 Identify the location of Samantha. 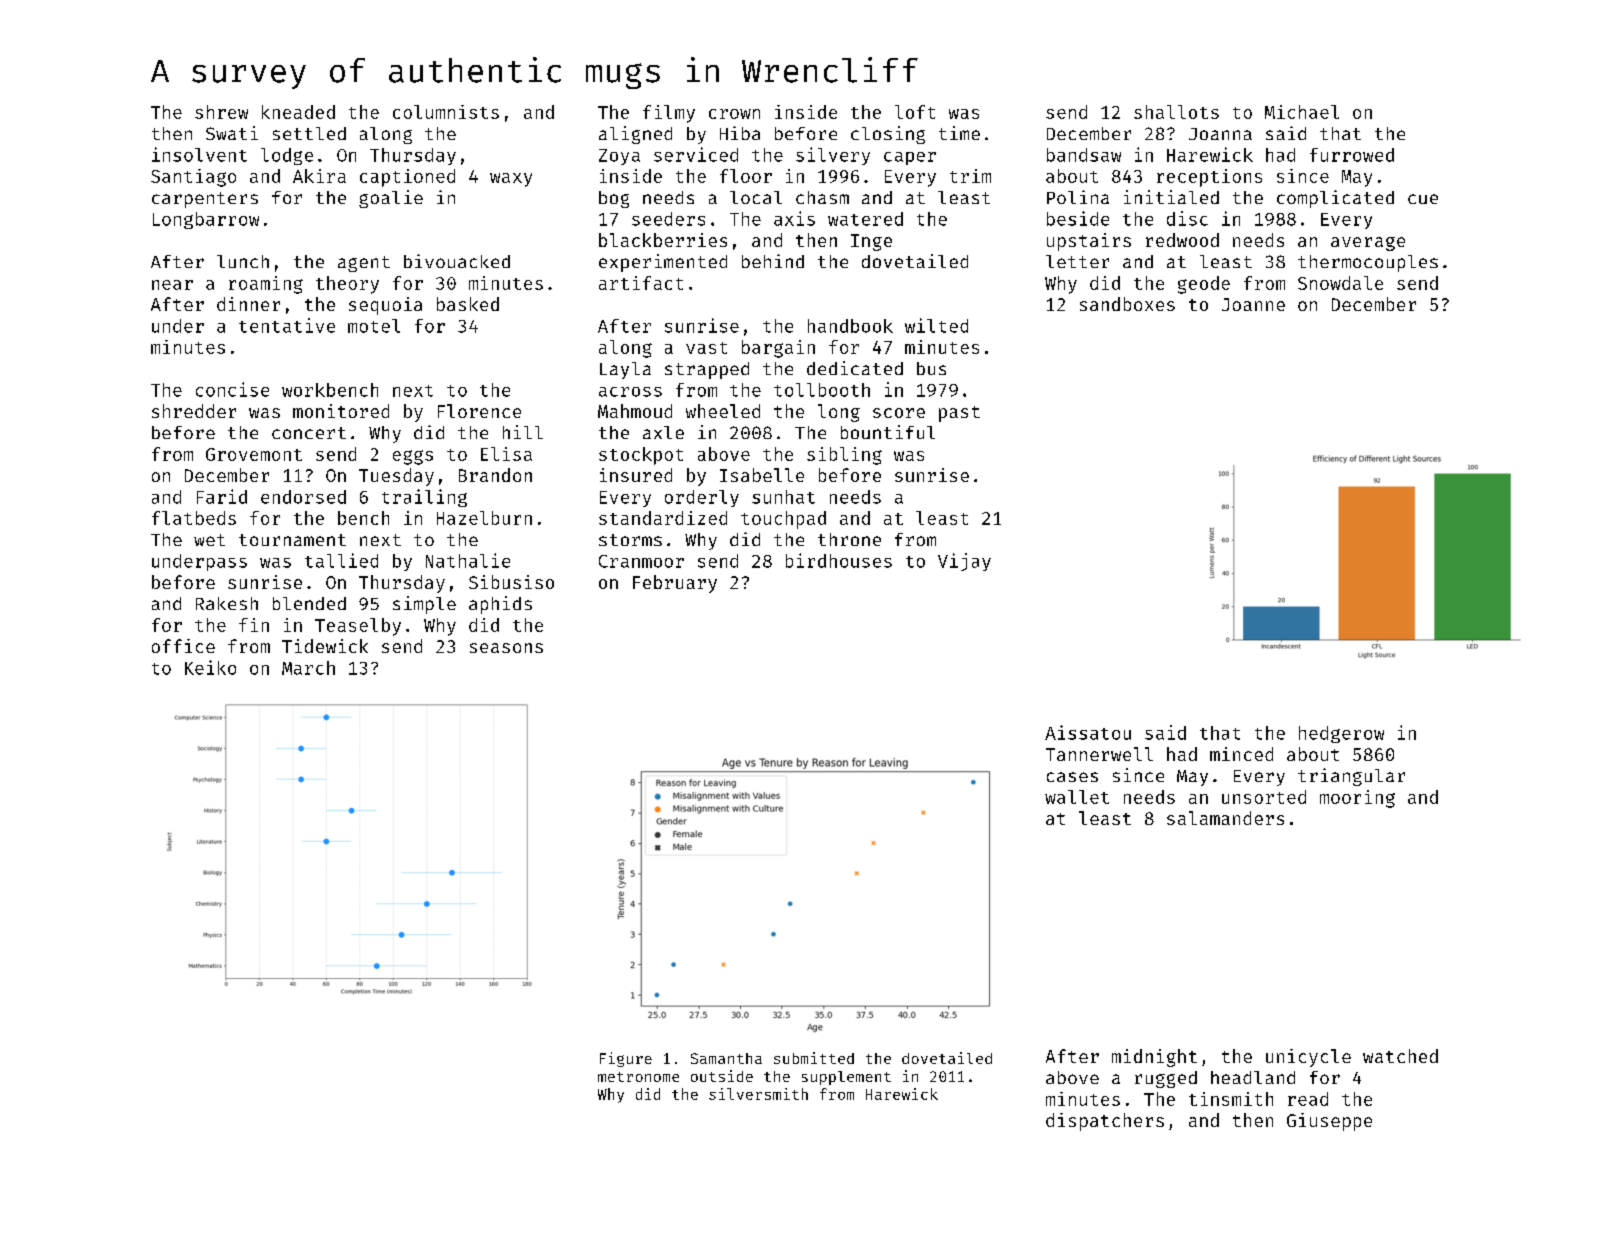
(726, 1058).
